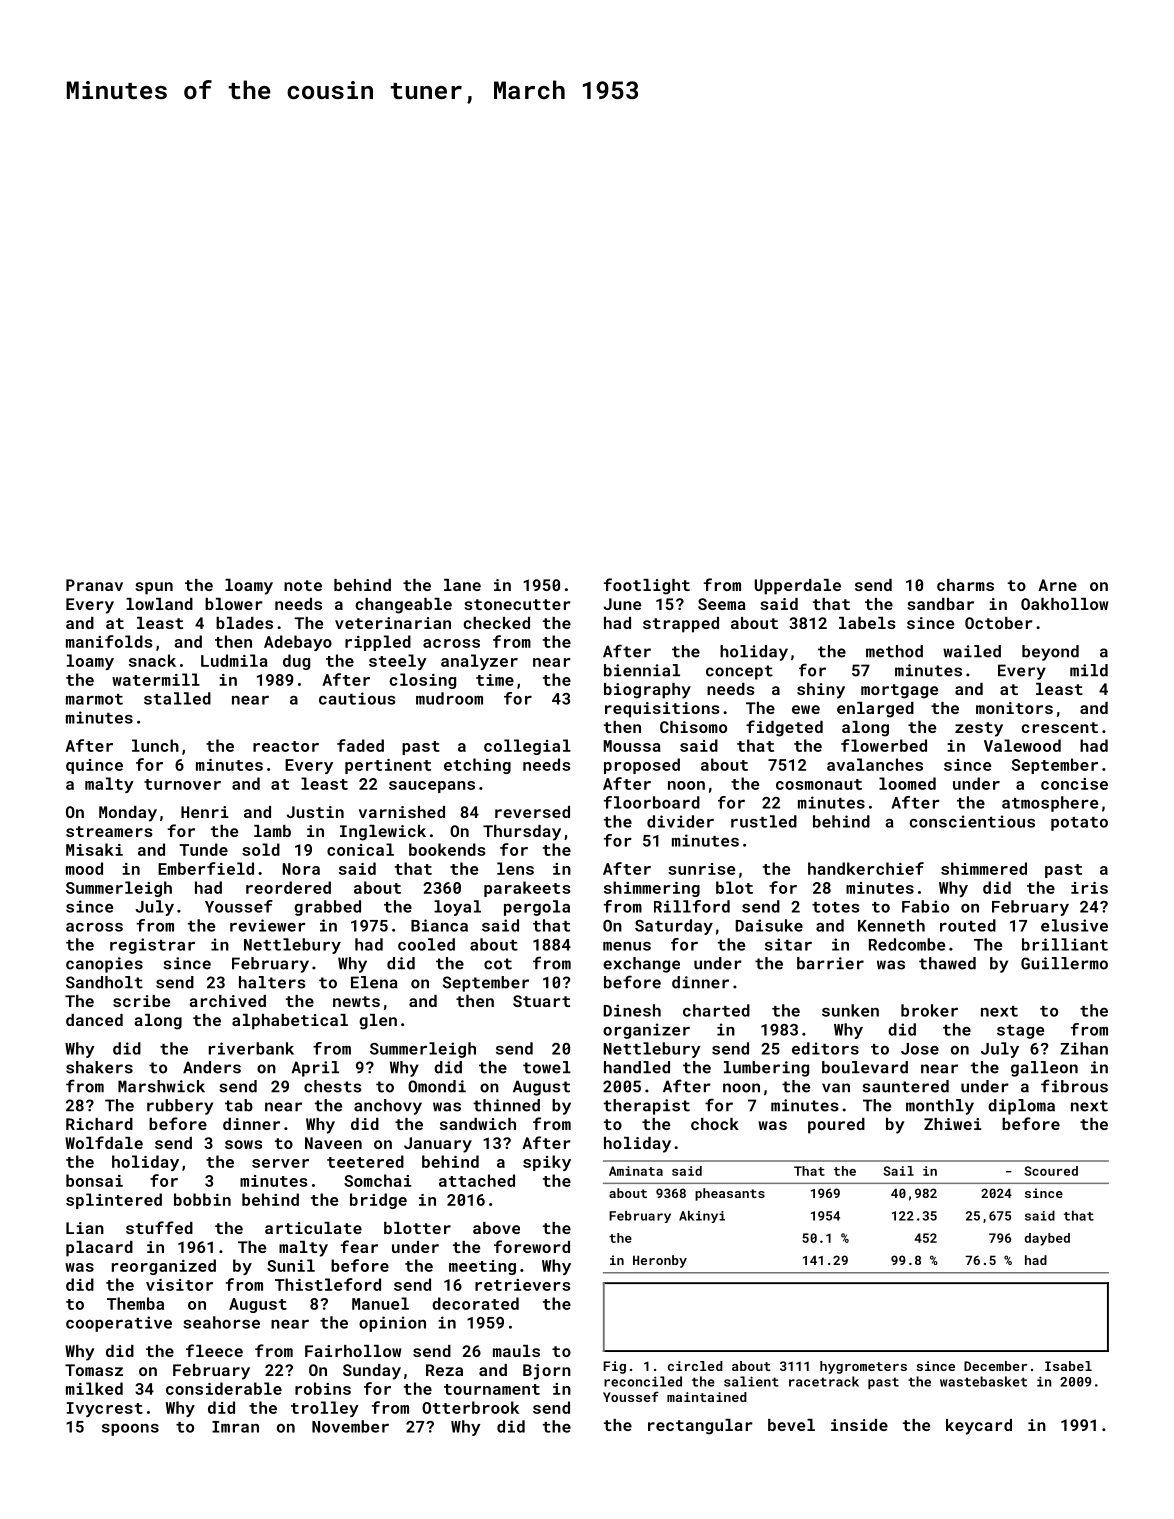  I want to click on conscientious, so click(972, 821).
